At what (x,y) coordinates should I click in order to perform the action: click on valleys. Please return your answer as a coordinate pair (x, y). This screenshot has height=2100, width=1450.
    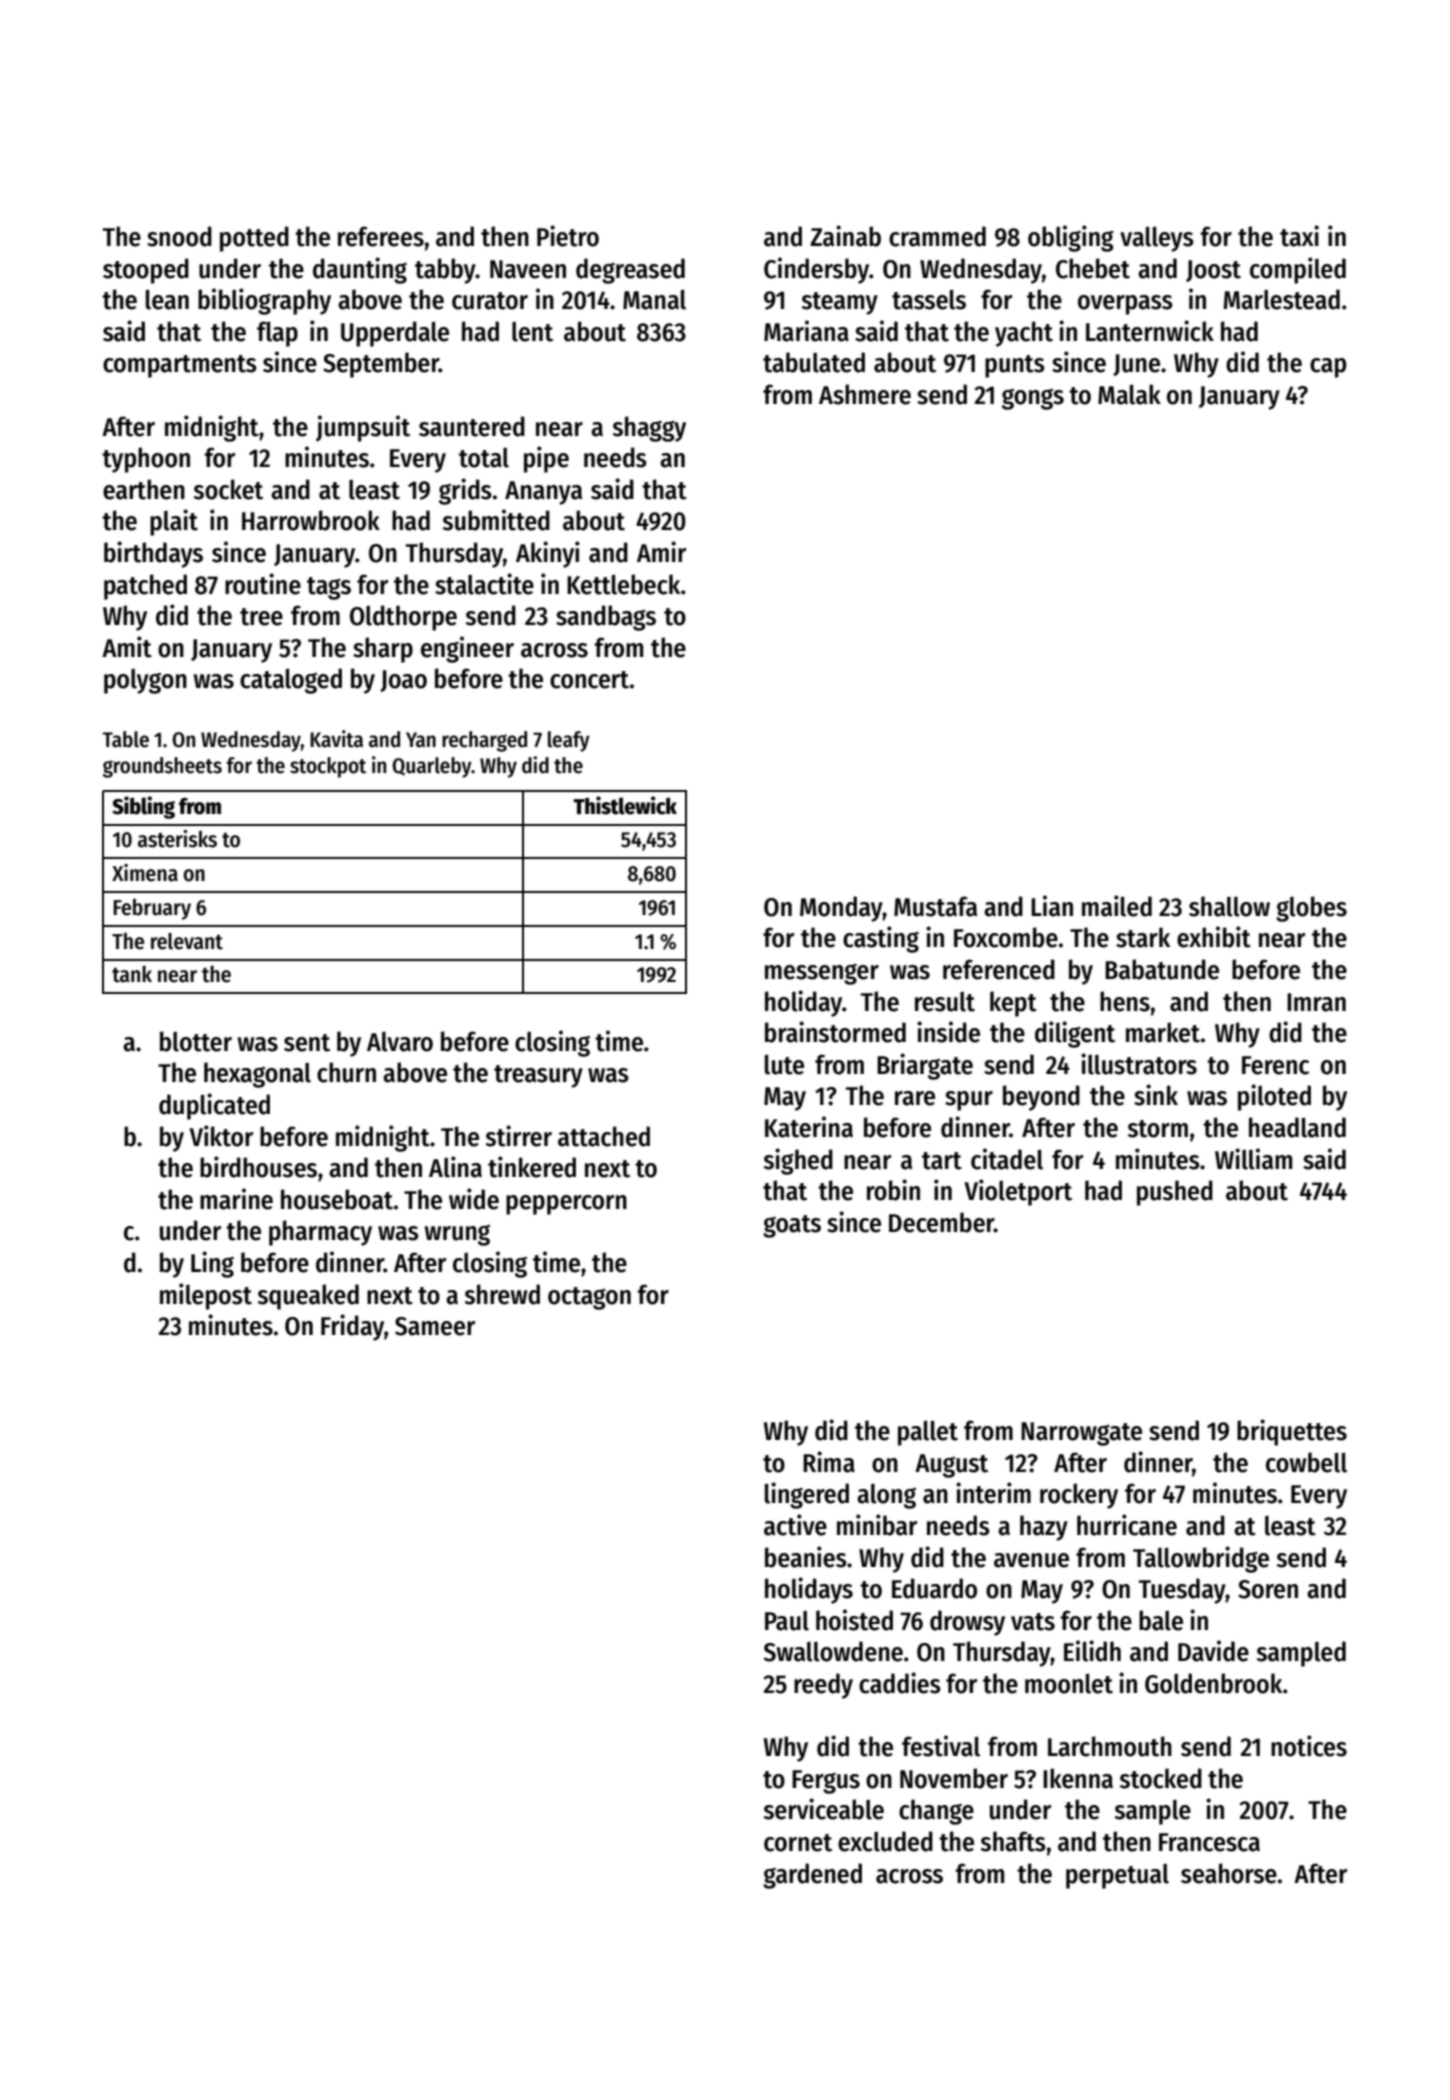
    Looking at the image, I should click on (1157, 239).
